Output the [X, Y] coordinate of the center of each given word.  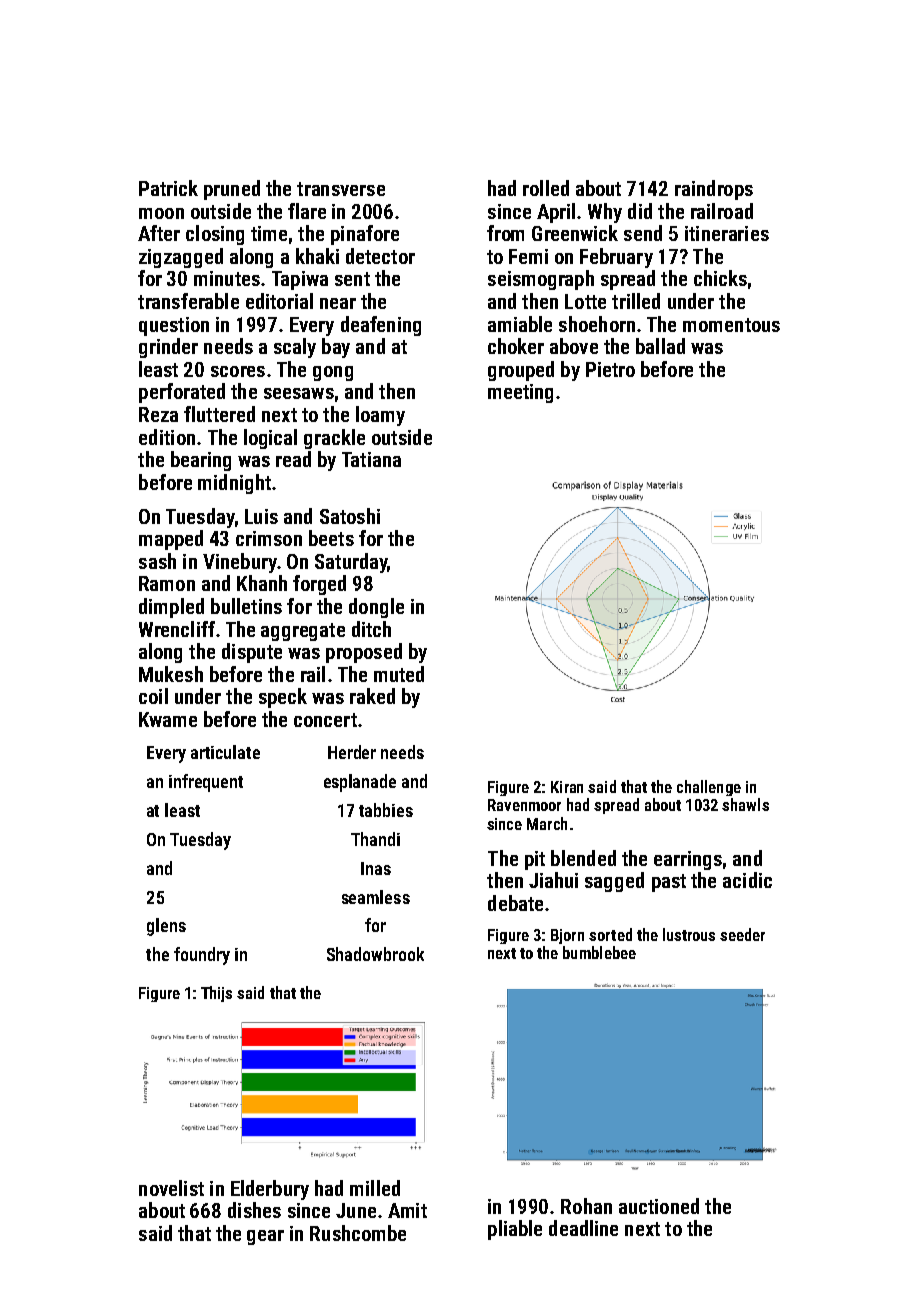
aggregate [303, 632]
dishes [254, 1210]
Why [605, 213]
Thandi [375, 839]
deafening [381, 326]
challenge [709, 788]
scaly [295, 348]
